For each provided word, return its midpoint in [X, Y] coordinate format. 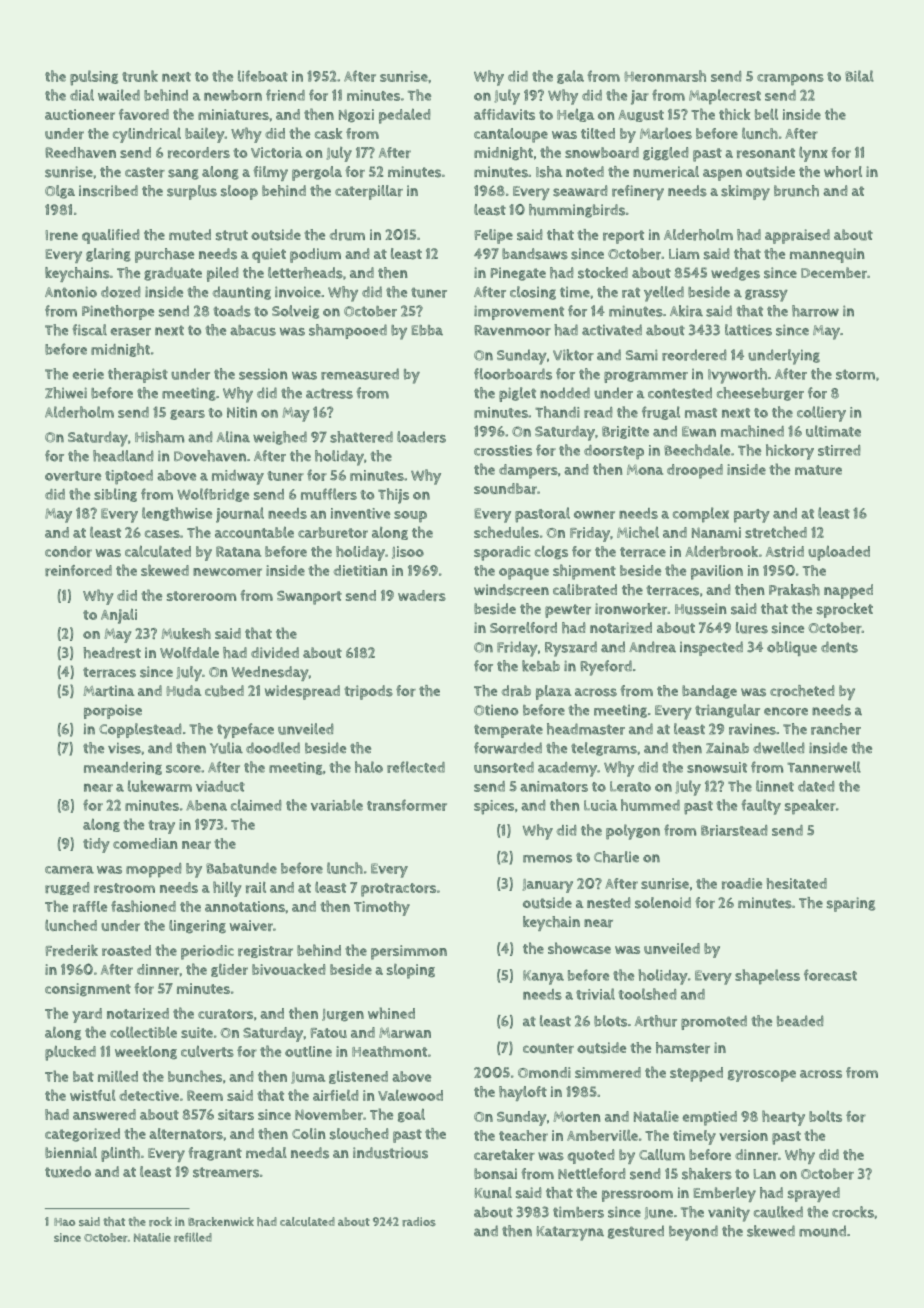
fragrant [215, 1154]
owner [594, 515]
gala [570, 77]
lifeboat [263, 76]
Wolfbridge [213, 495]
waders [422, 595]
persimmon [409, 952]
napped [848, 591]
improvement [519, 312]
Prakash [794, 590]
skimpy [745, 192]
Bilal [859, 76]
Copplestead [140, 730]
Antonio [71, 292]
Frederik [72, 950]
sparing [851, 904]
